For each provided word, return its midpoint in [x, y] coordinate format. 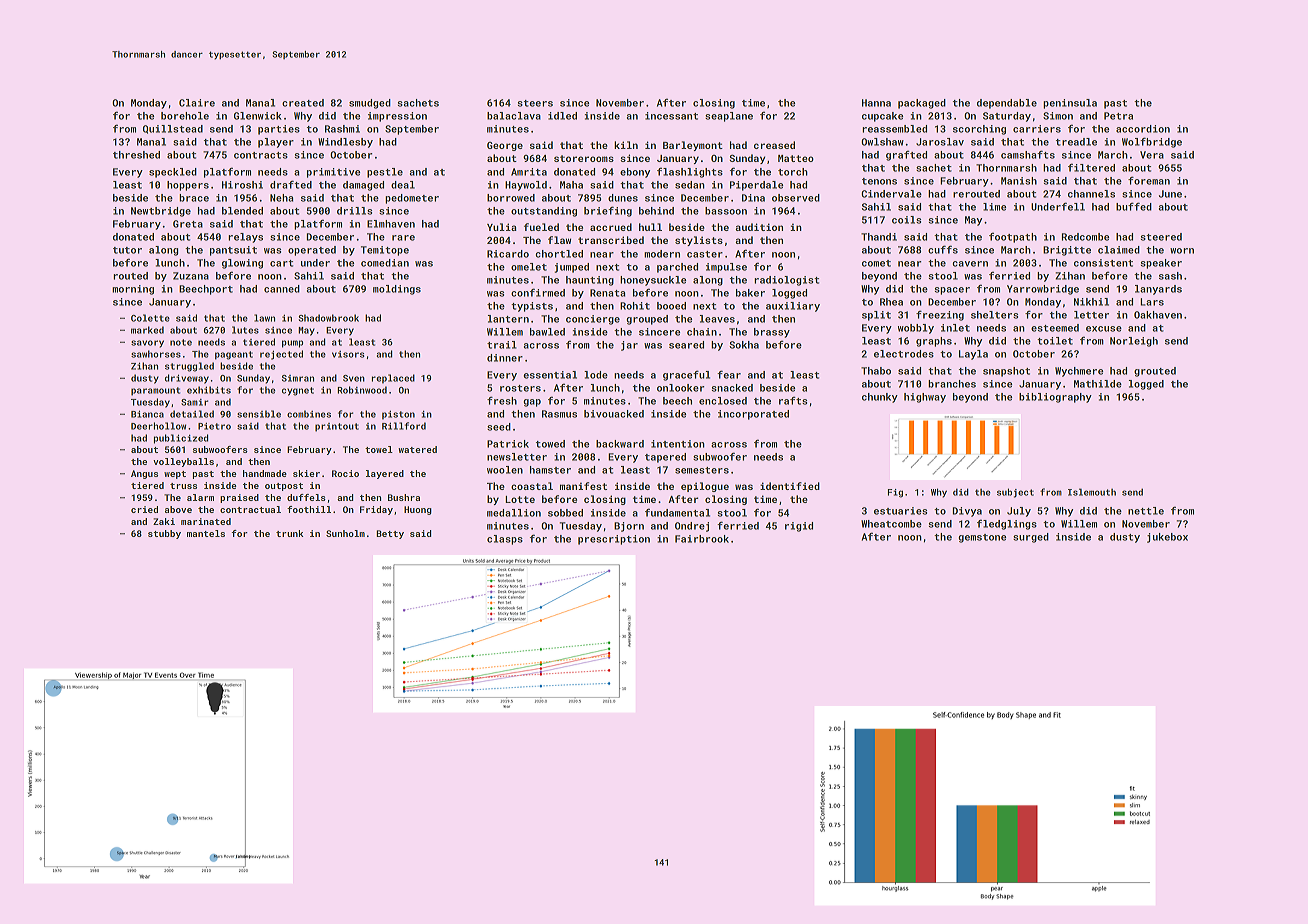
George [505, 146]
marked [147, 330]
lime [994, 207]
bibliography [1055, 398]
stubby [164, 534]
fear [729, 374]
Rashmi [342, 129]
